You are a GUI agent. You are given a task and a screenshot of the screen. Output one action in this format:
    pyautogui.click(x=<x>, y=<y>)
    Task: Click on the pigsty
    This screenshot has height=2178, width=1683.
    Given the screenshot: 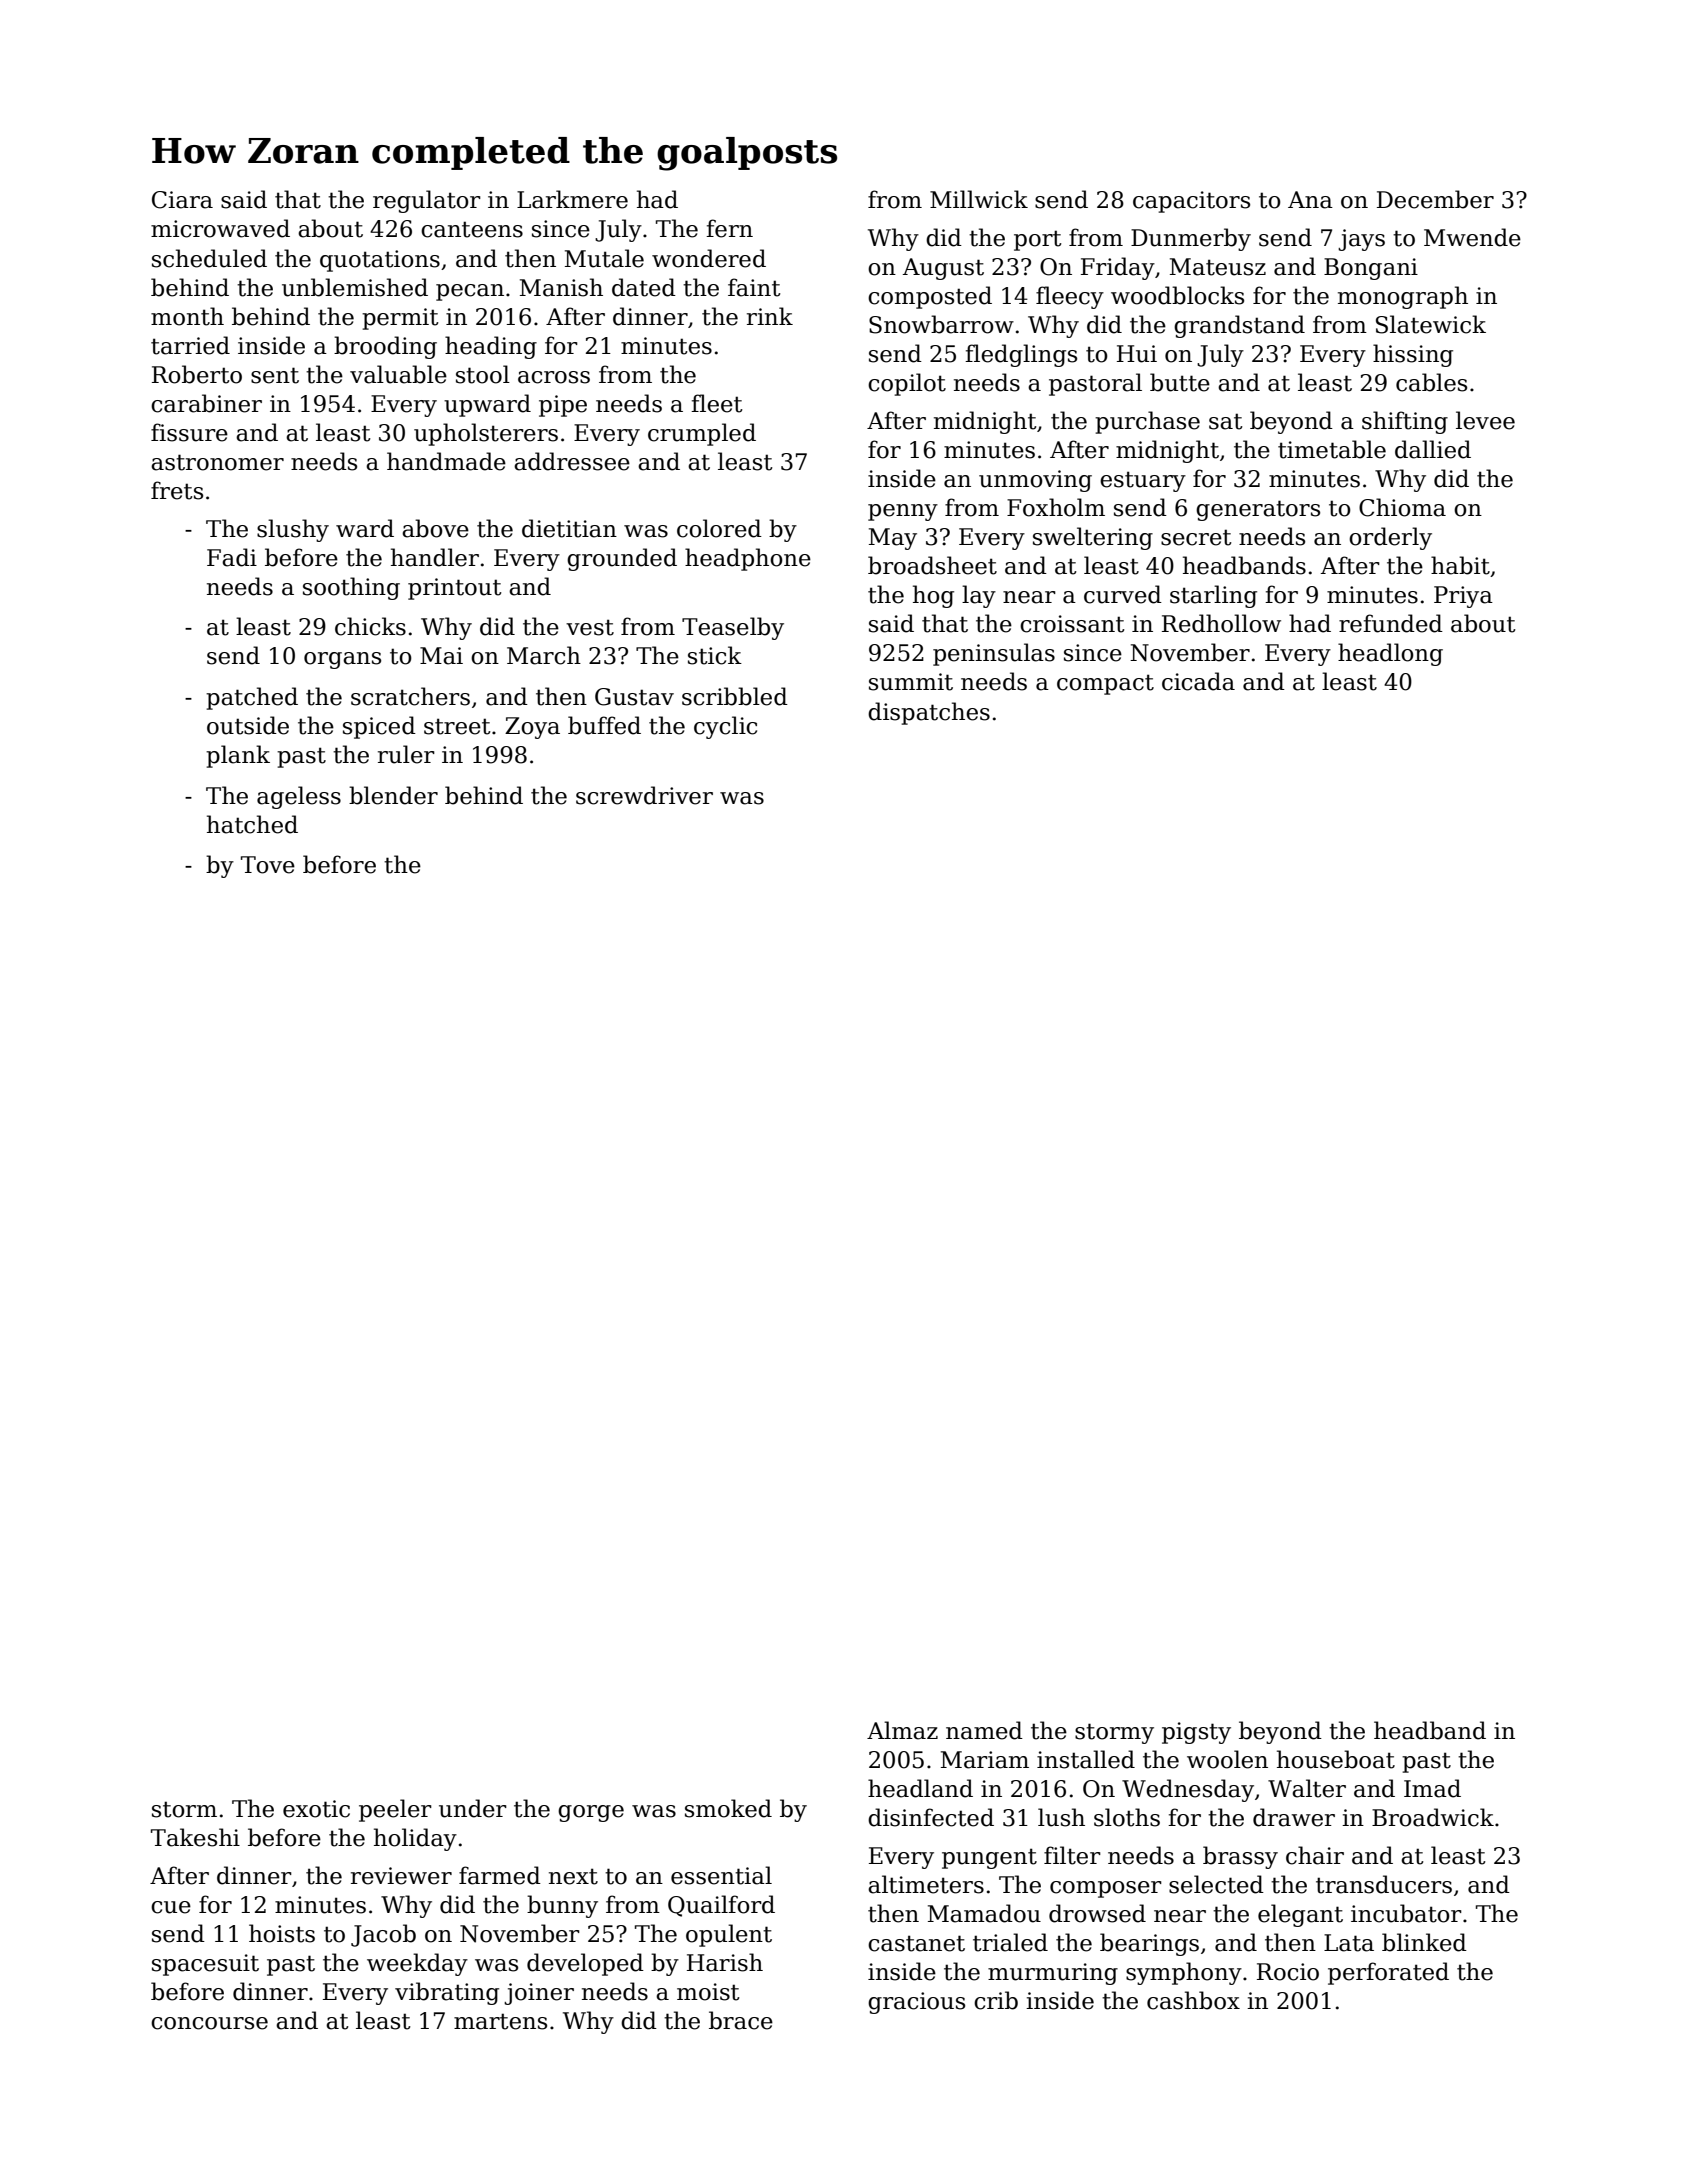 What is the action you would take?
    pyautogui.click(x=1196, y=1733)
